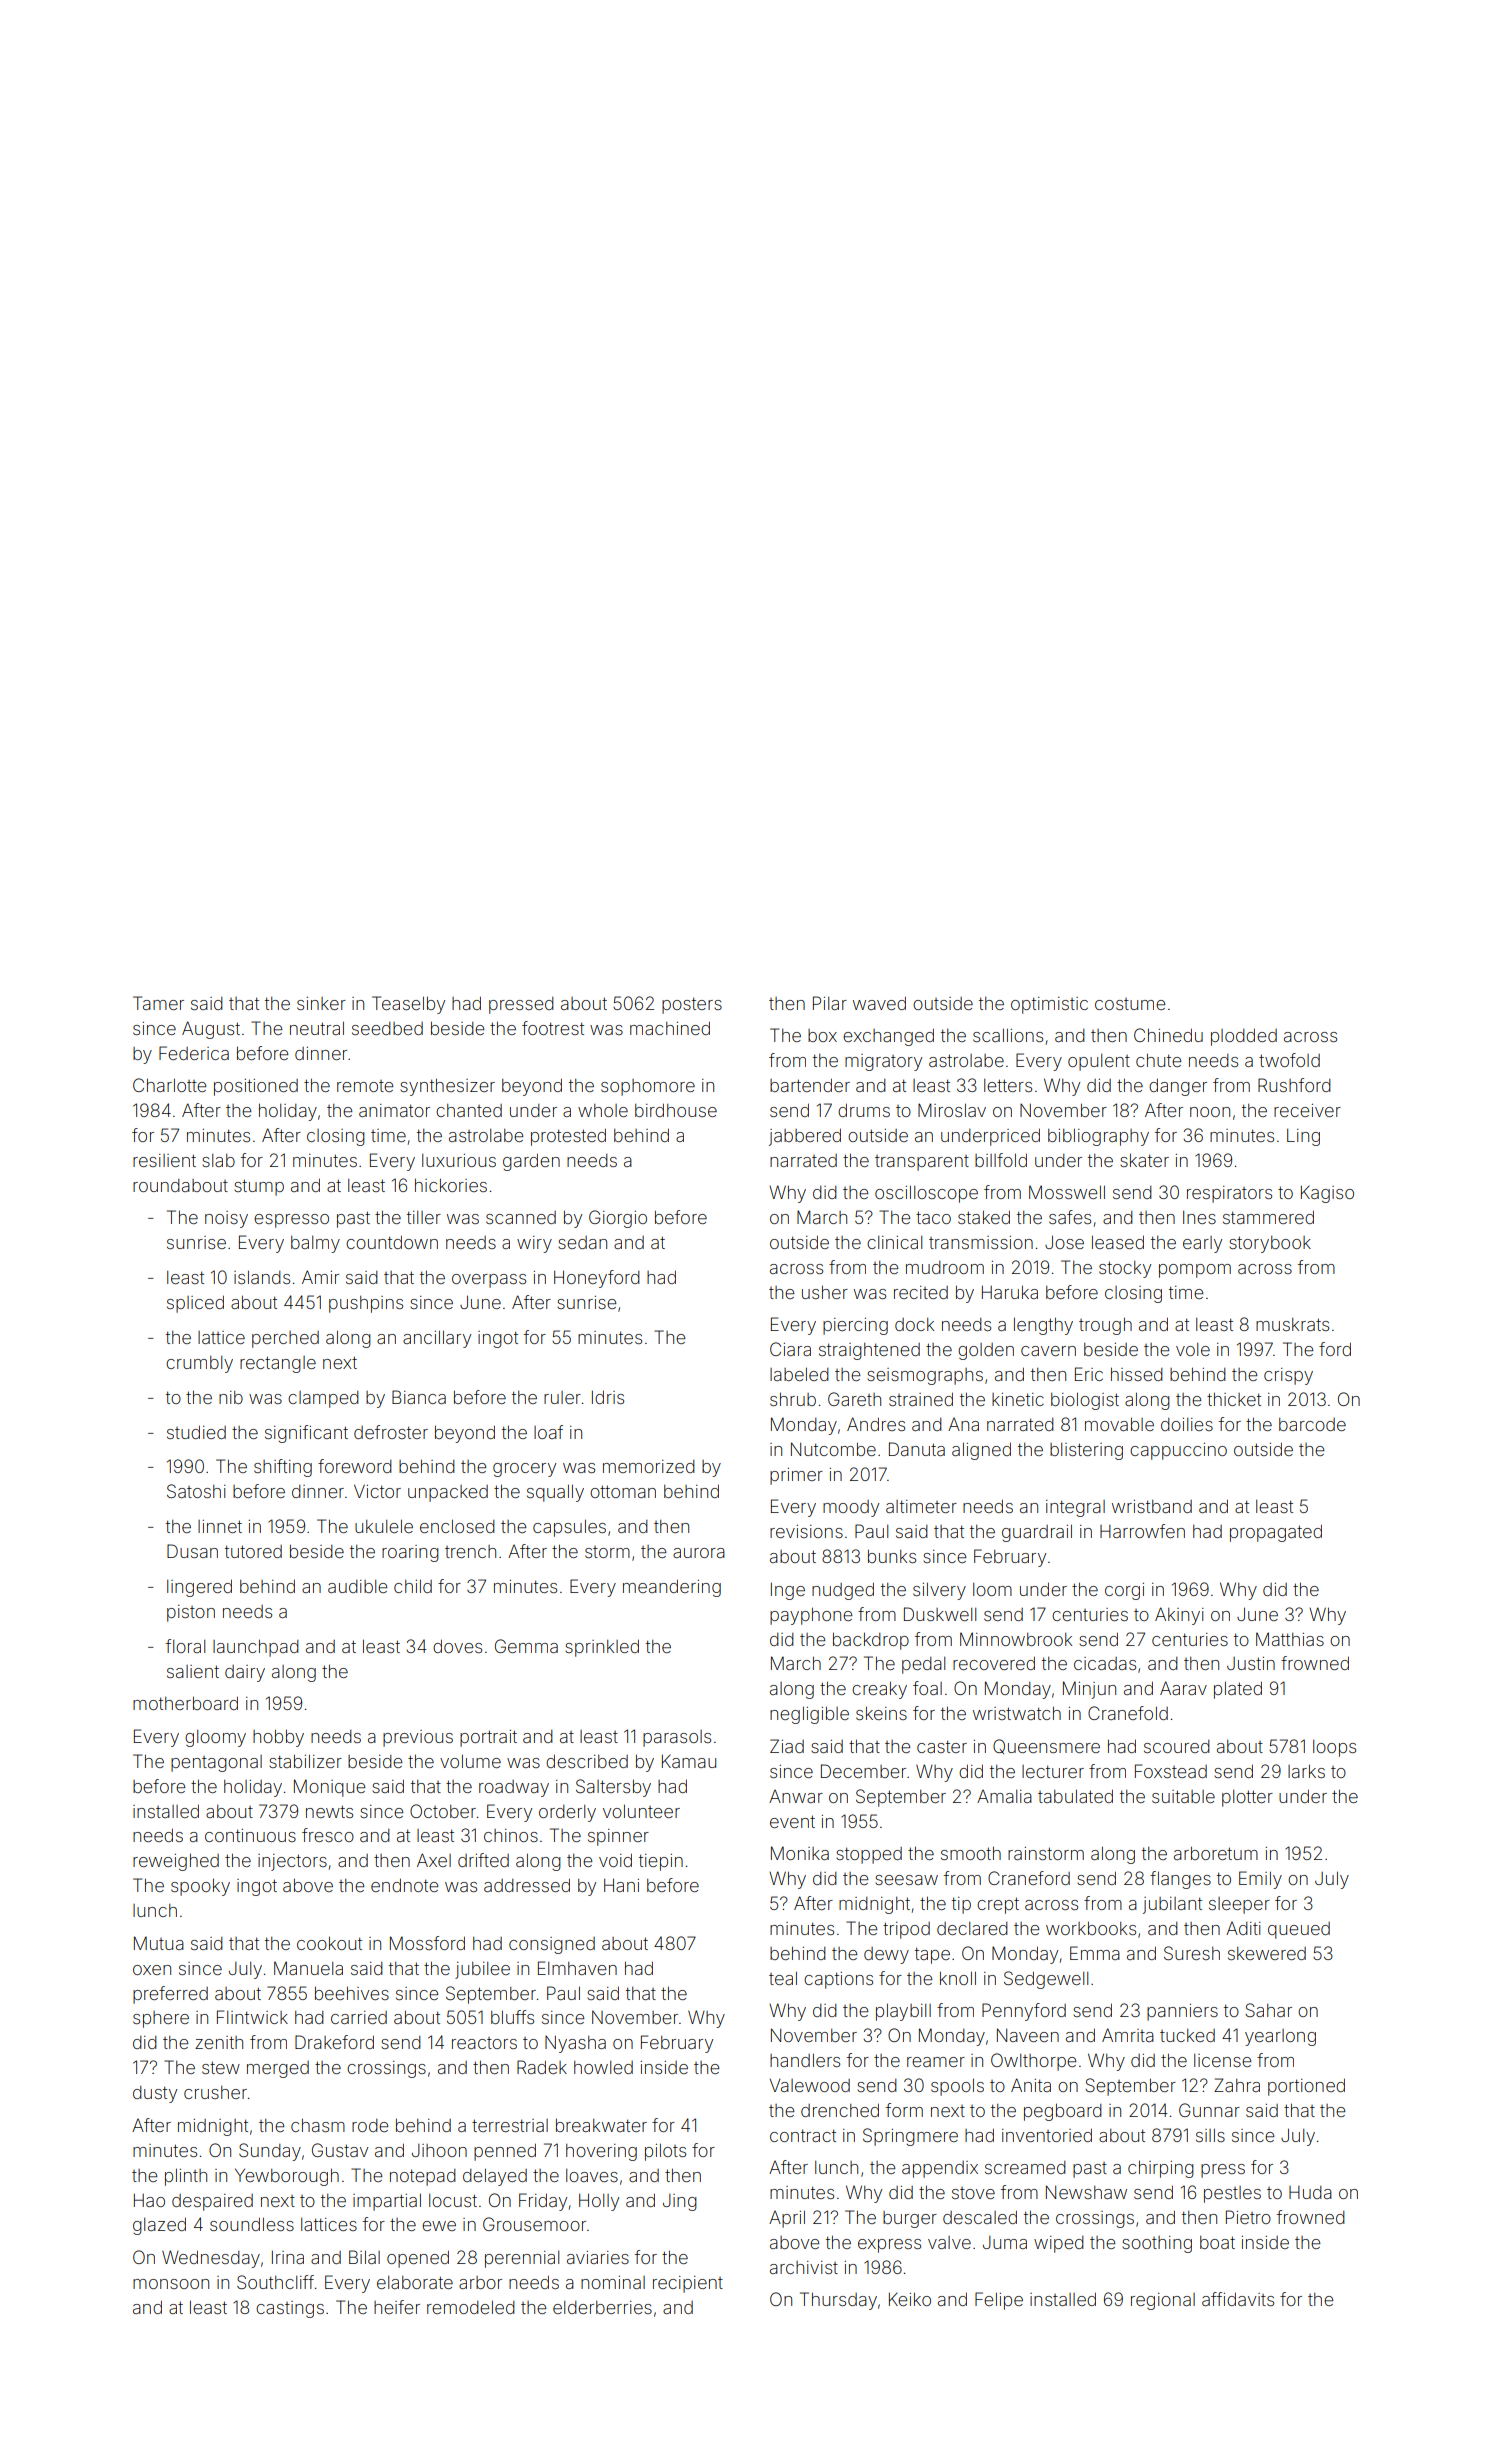 The width and height of the screenshot is (1496, 2464). Describe the element at coordinates (1210, 2135) in the screenshot. I see `sills` at that location.
